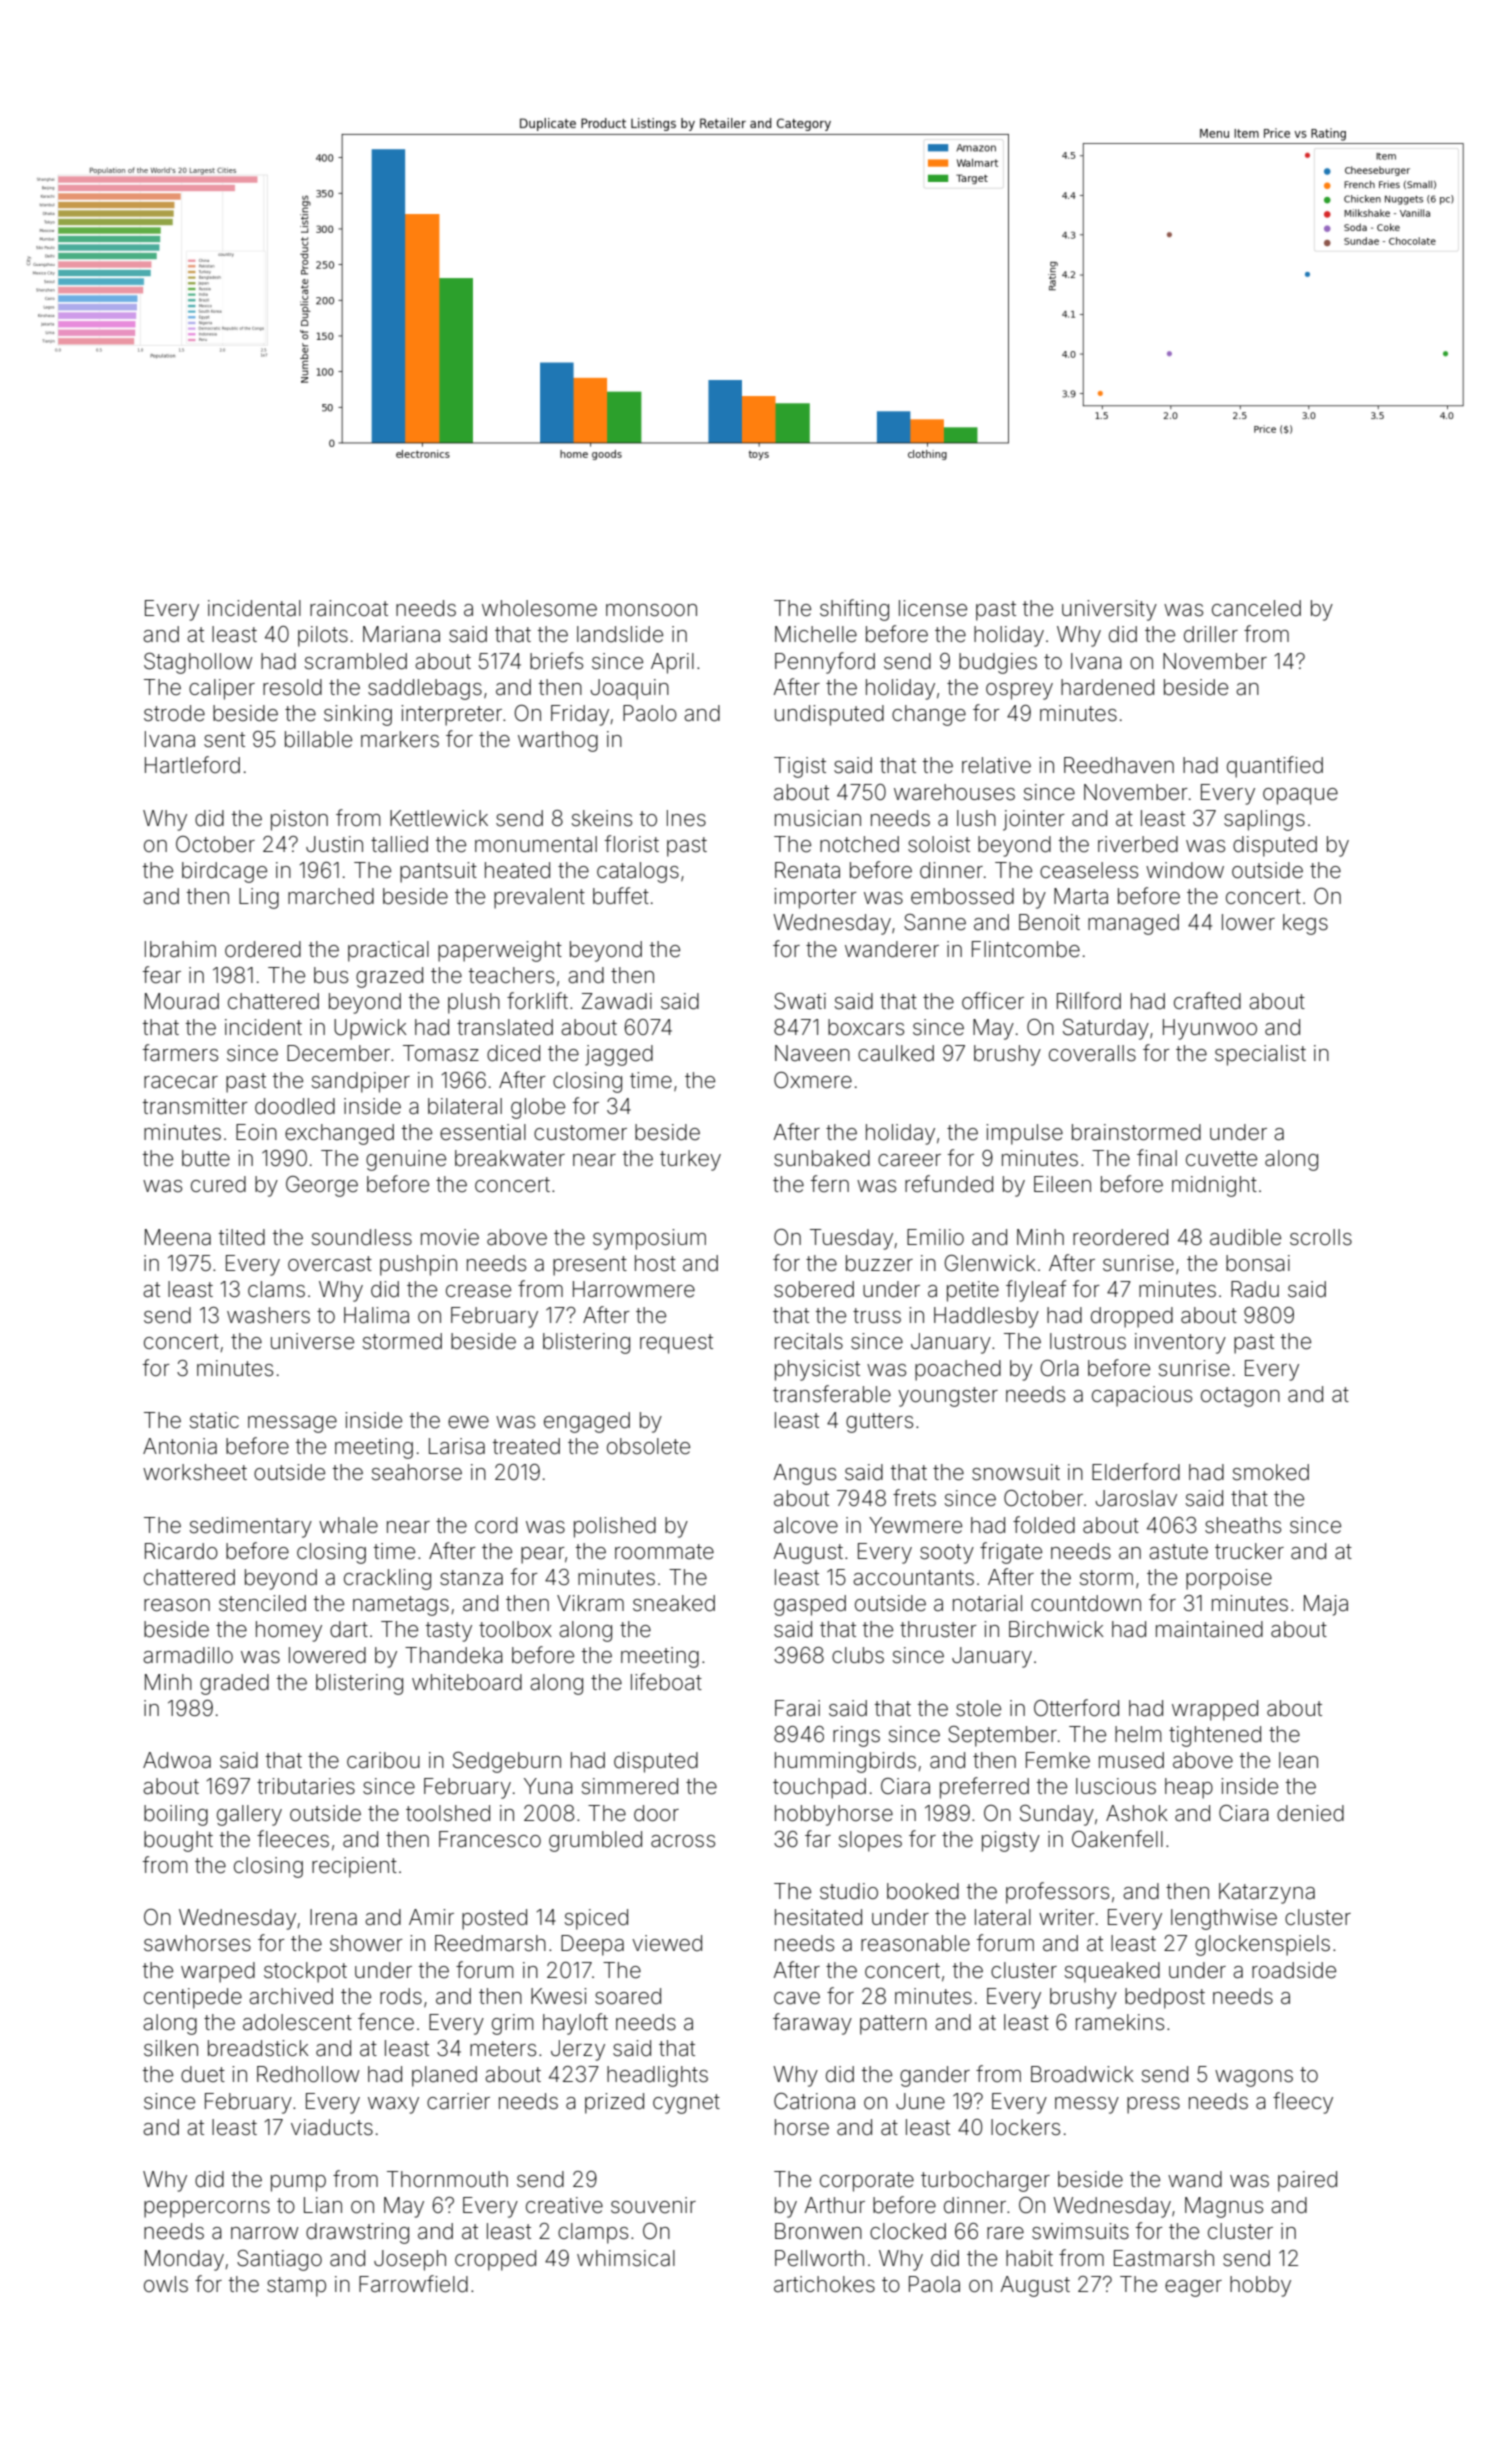 This screenshot has height=2464, width=1496. What do you see at coordinates (207, 2209) in the screenshot?
I see `peppercorns` at bounding box center [207, 2209].
